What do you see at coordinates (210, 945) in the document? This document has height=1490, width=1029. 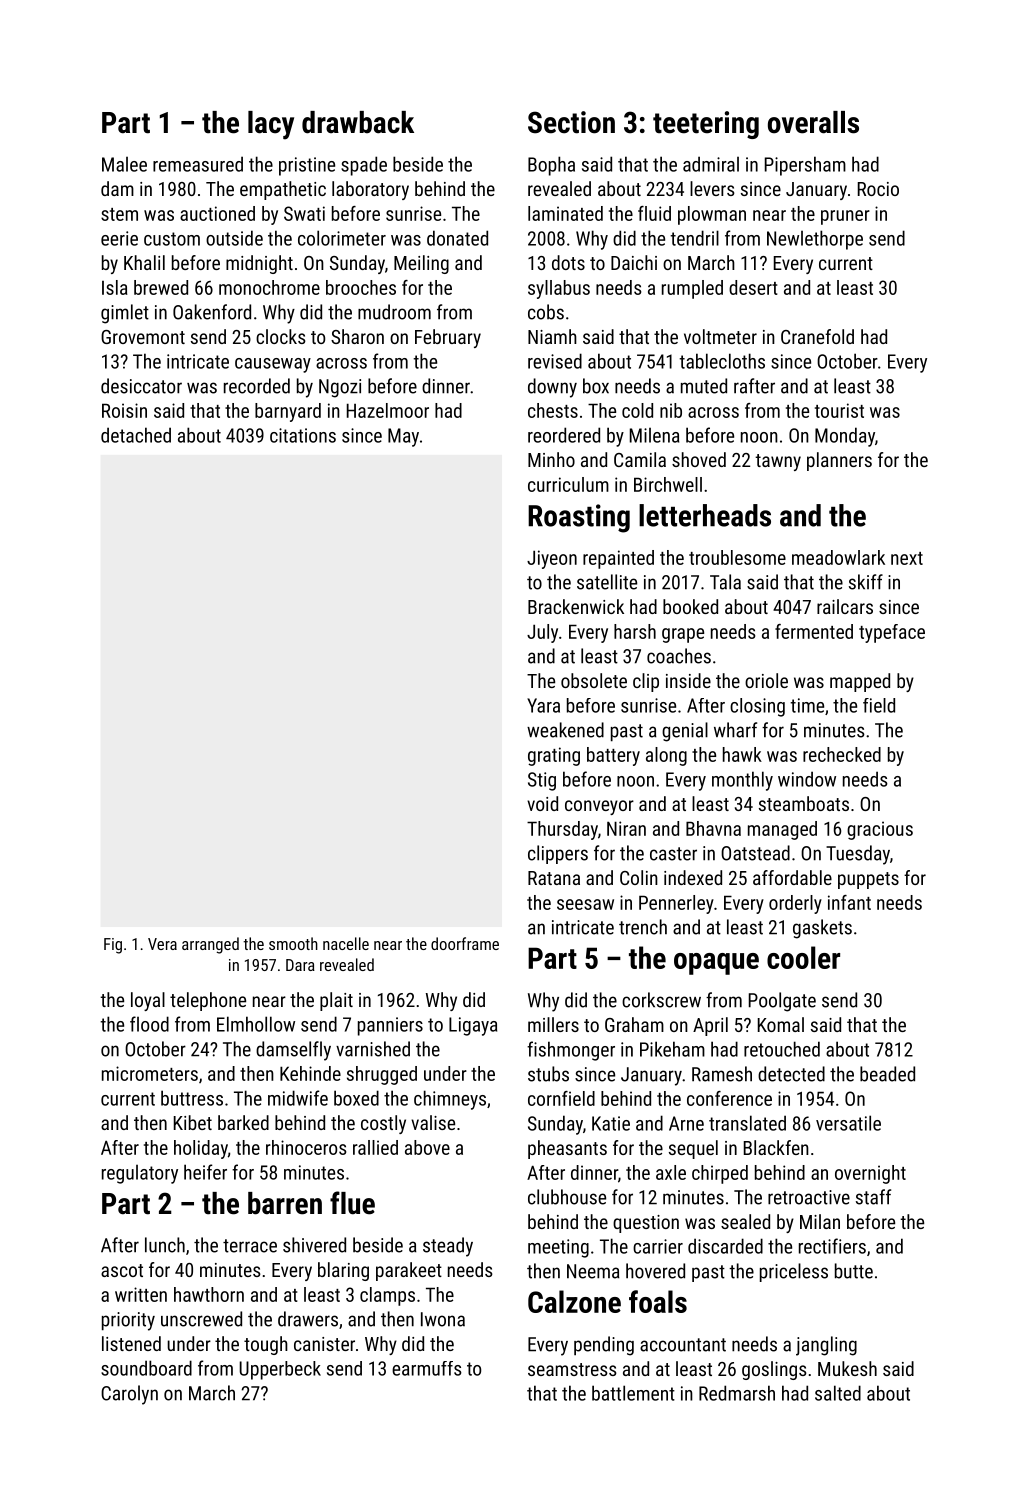 I see `arranged` at bounding box center [210, 945].
